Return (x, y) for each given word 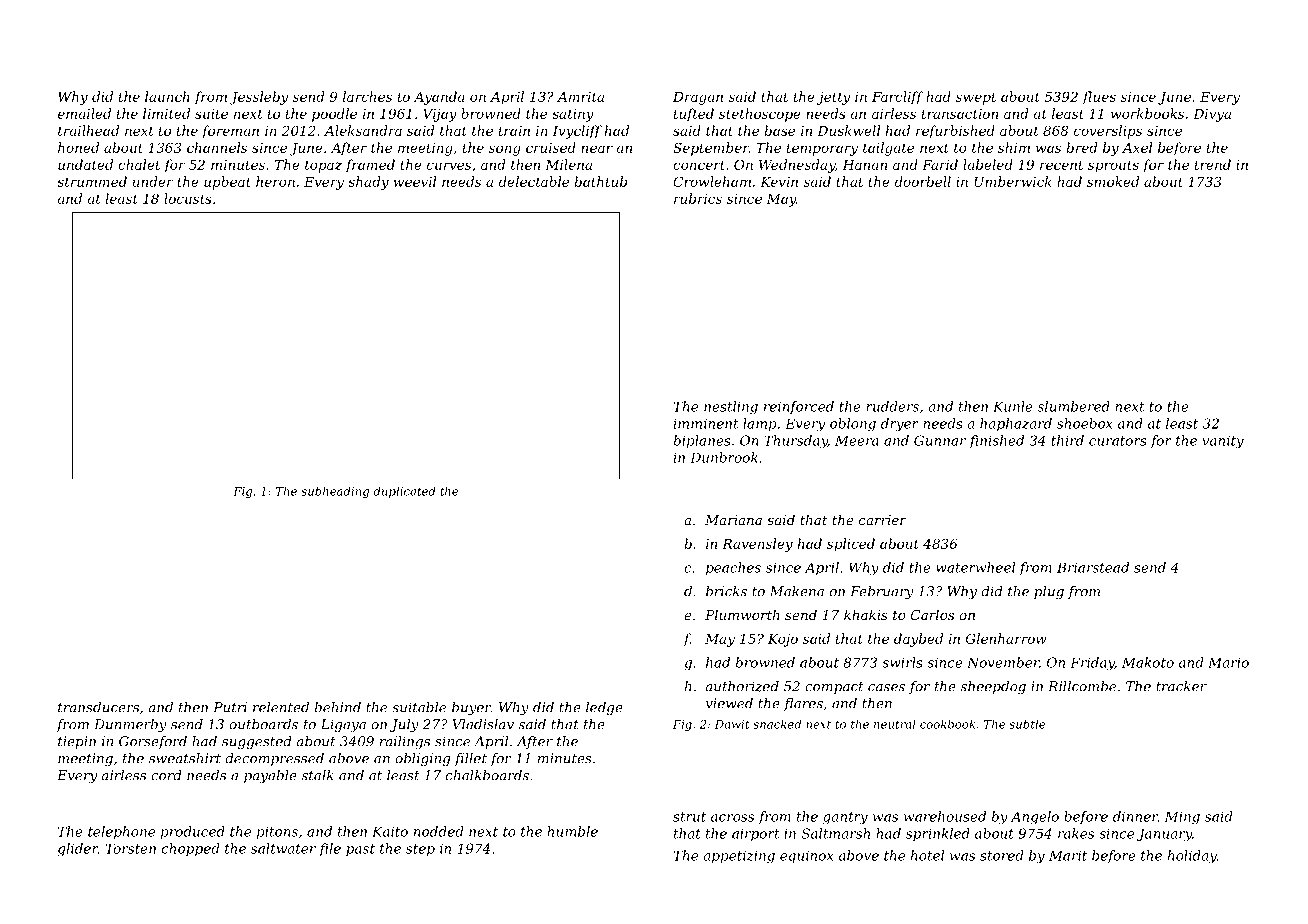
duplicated (405, 492)
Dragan (698, 98)
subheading (335, 492)
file (330, 849)
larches (367, 96)
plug (1049, 592)
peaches (733, 569)
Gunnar (940, 440)
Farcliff (898, 98)
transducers (98, 707)
